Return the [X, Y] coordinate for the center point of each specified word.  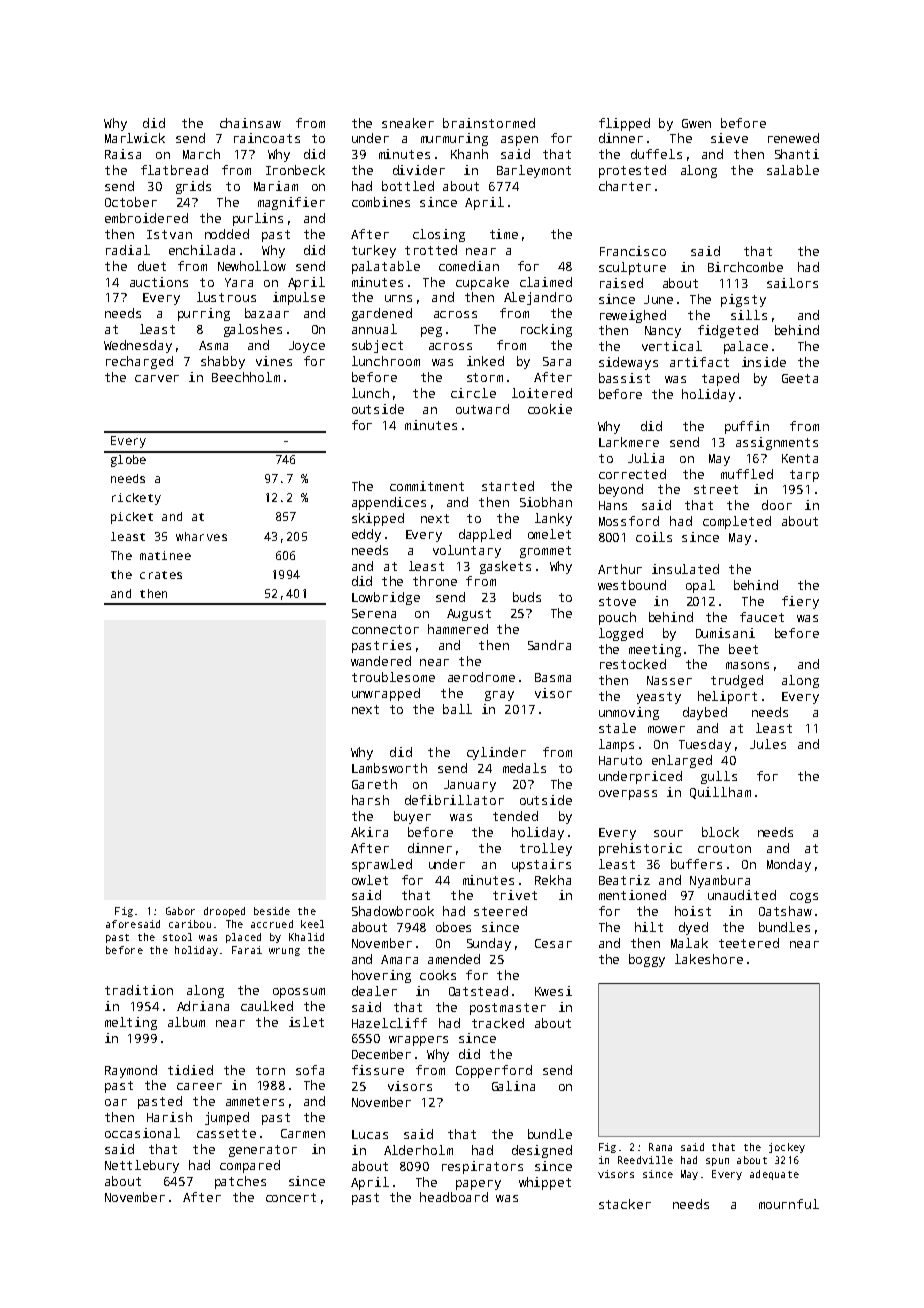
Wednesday [138, 346]
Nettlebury [142, 1166]
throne [435, 581]
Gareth [374, 784]
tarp [804, 476]
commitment [427, 486]
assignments [777, 443]
